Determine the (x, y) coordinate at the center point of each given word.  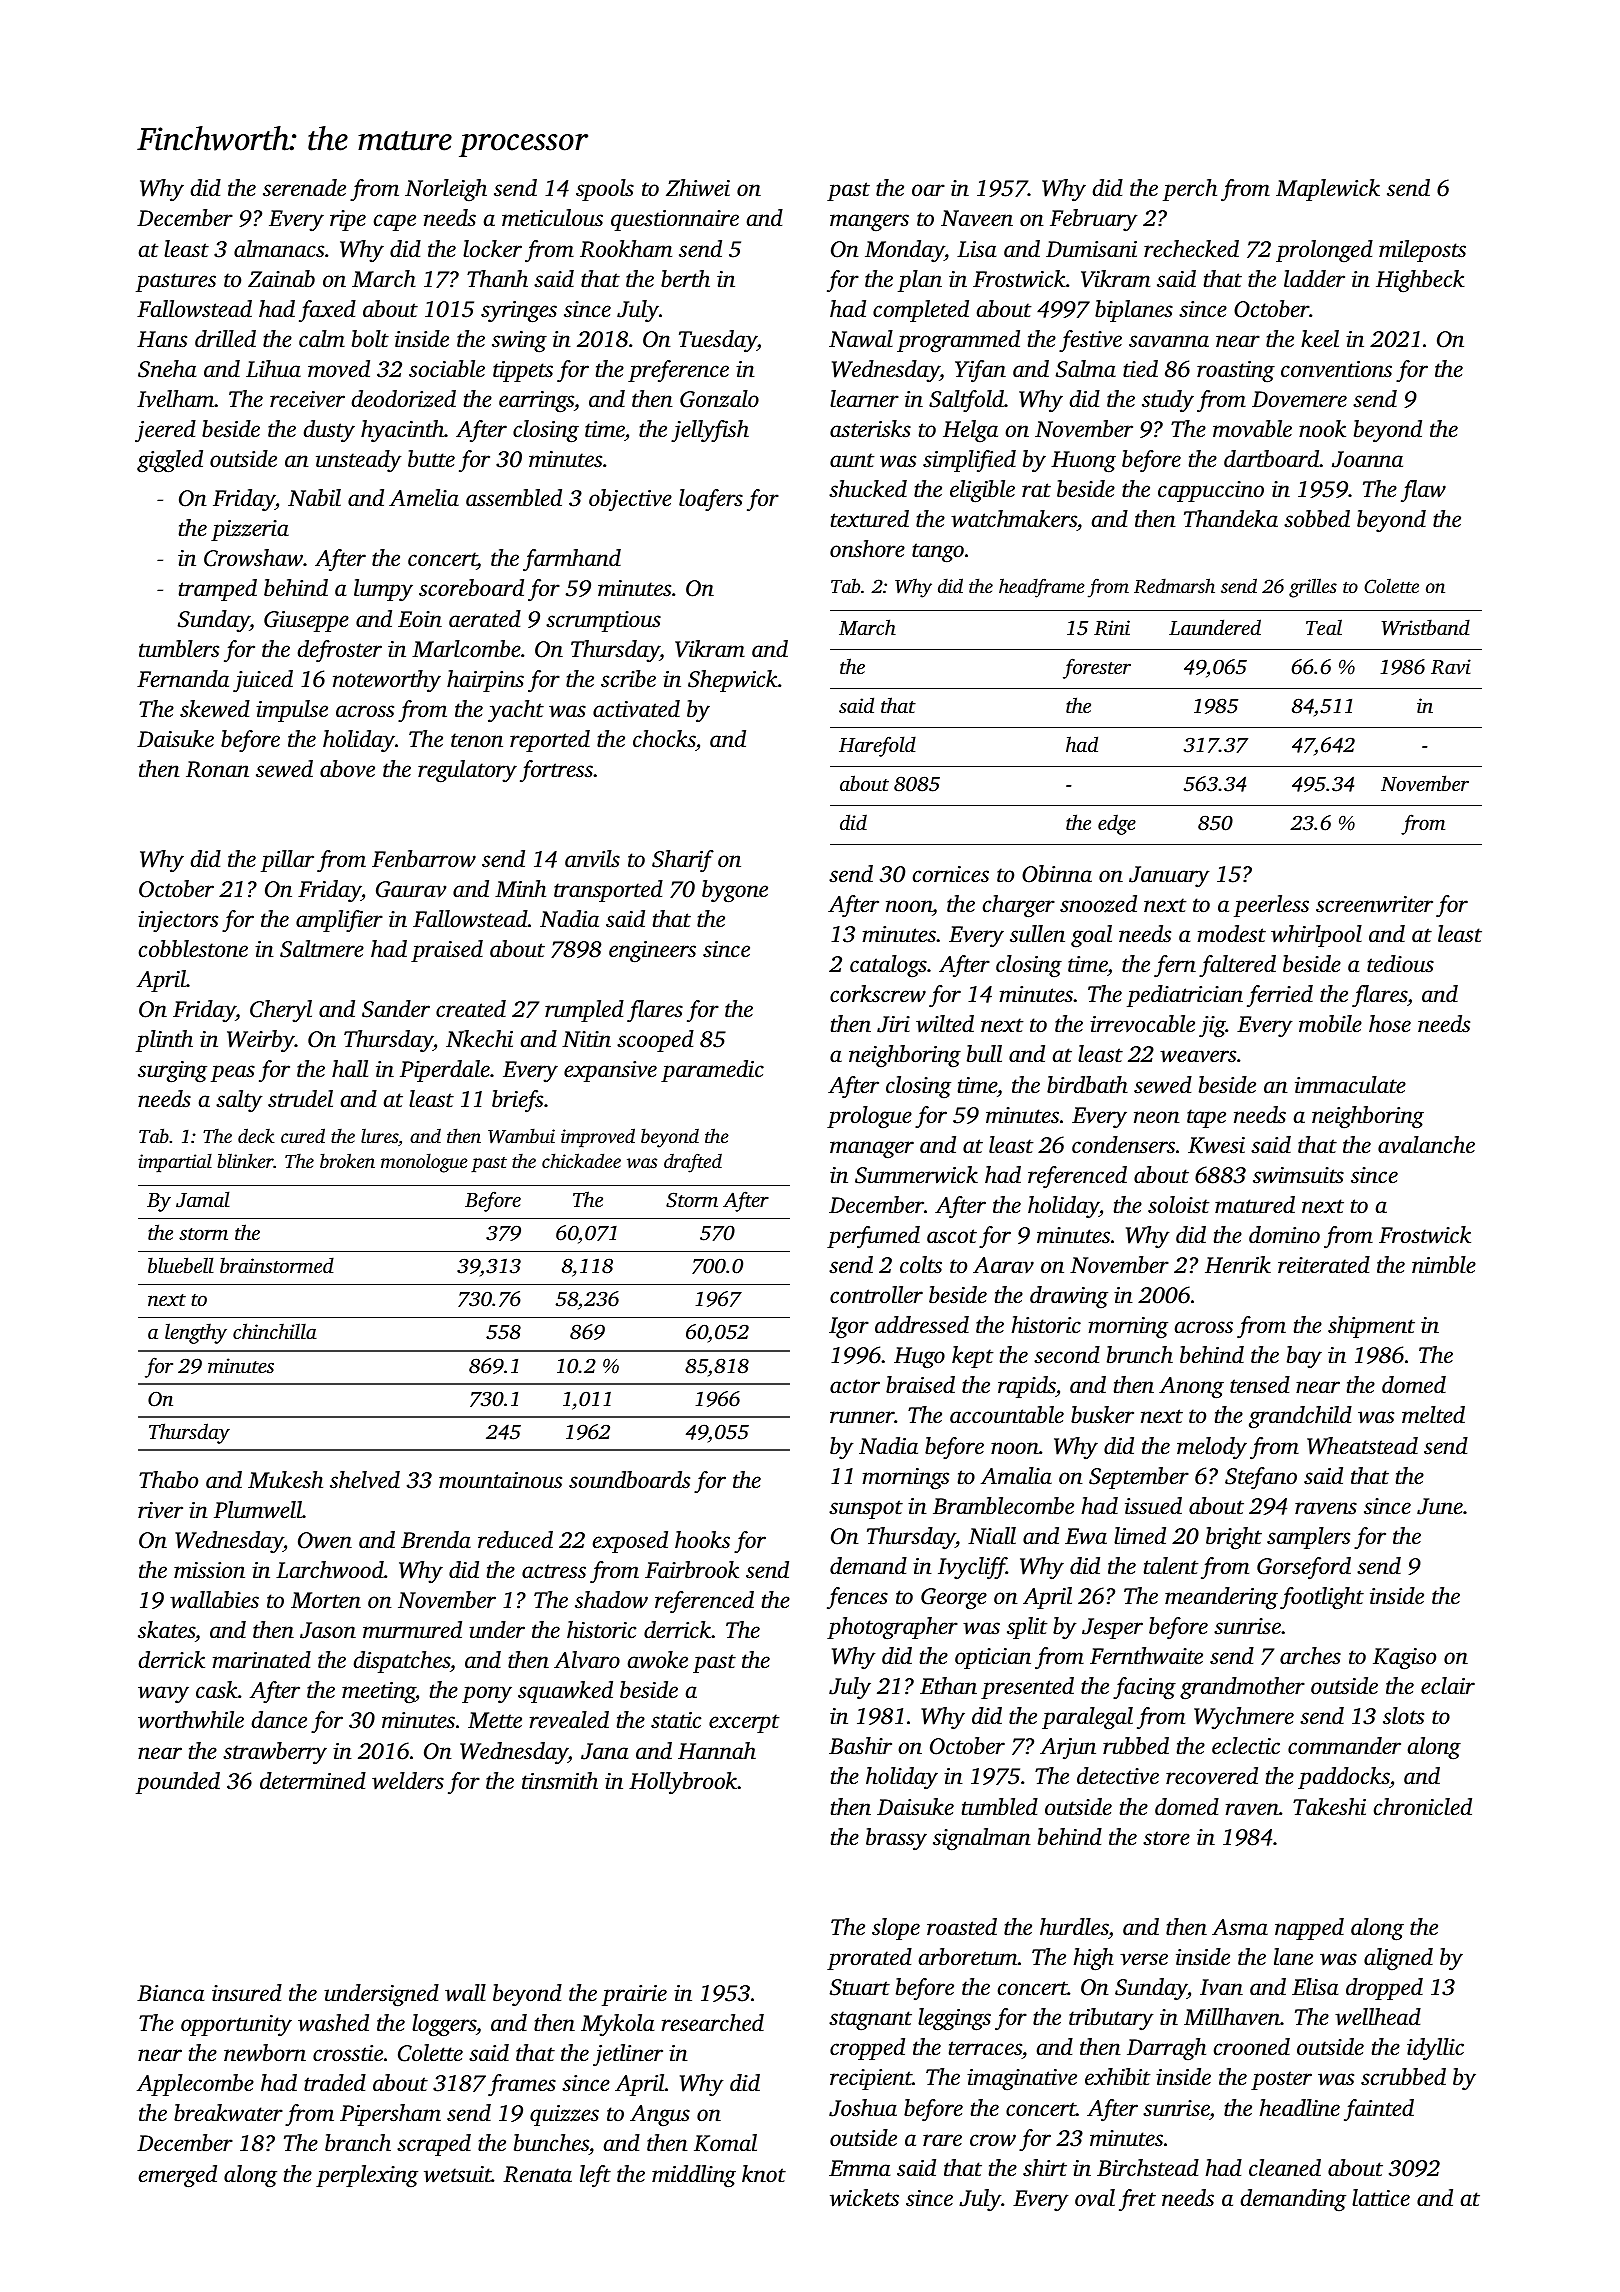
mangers (869, 223)
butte (431, 459)
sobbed (1317, 519)
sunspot (866, 1509)
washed (333, 2023)
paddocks (1344, 1778)
